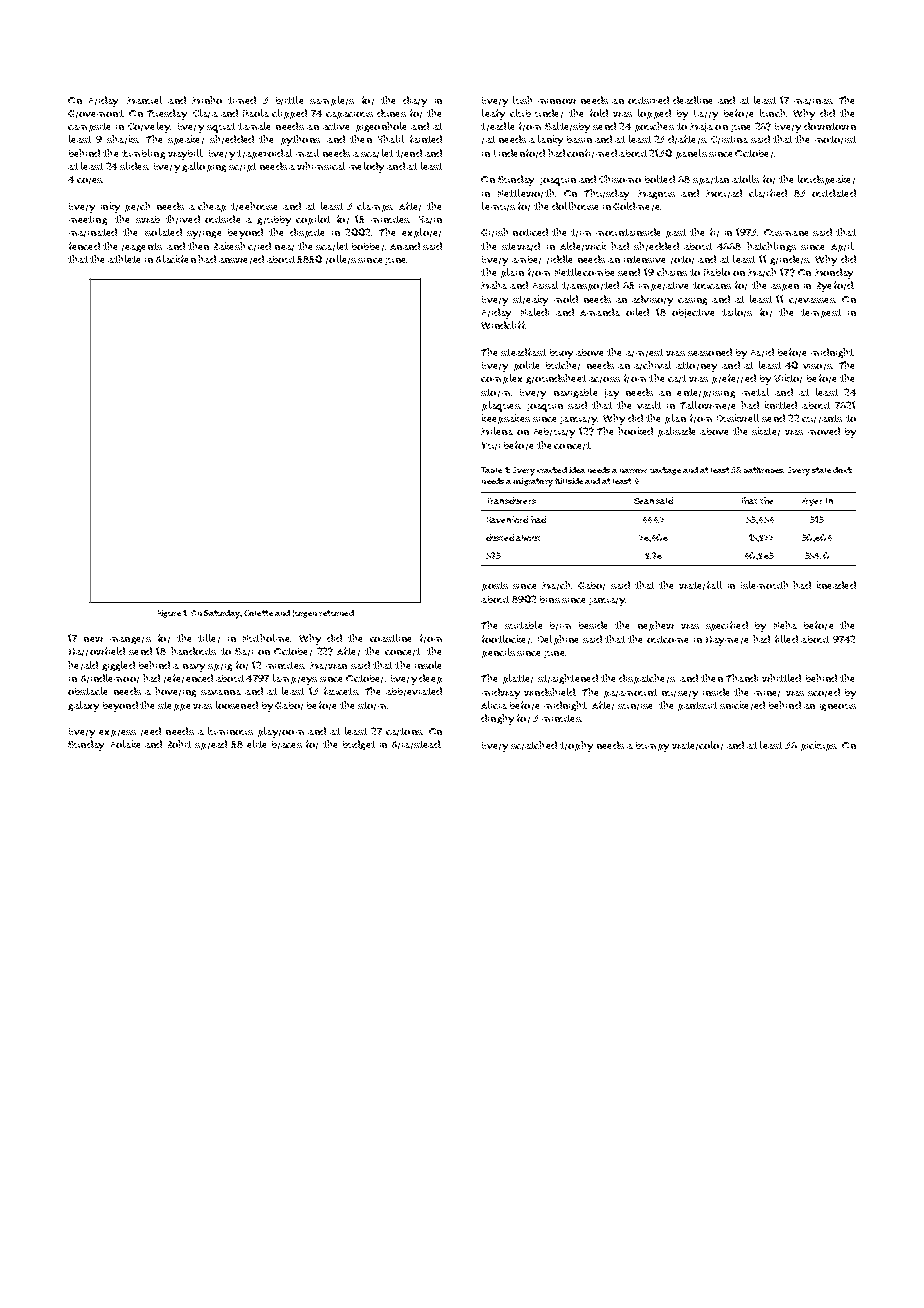 This screenshot has width=924, height=1308. Describe the element at coordinates (176, 259) in the screenshot. I see `Blackfen` at that location.
